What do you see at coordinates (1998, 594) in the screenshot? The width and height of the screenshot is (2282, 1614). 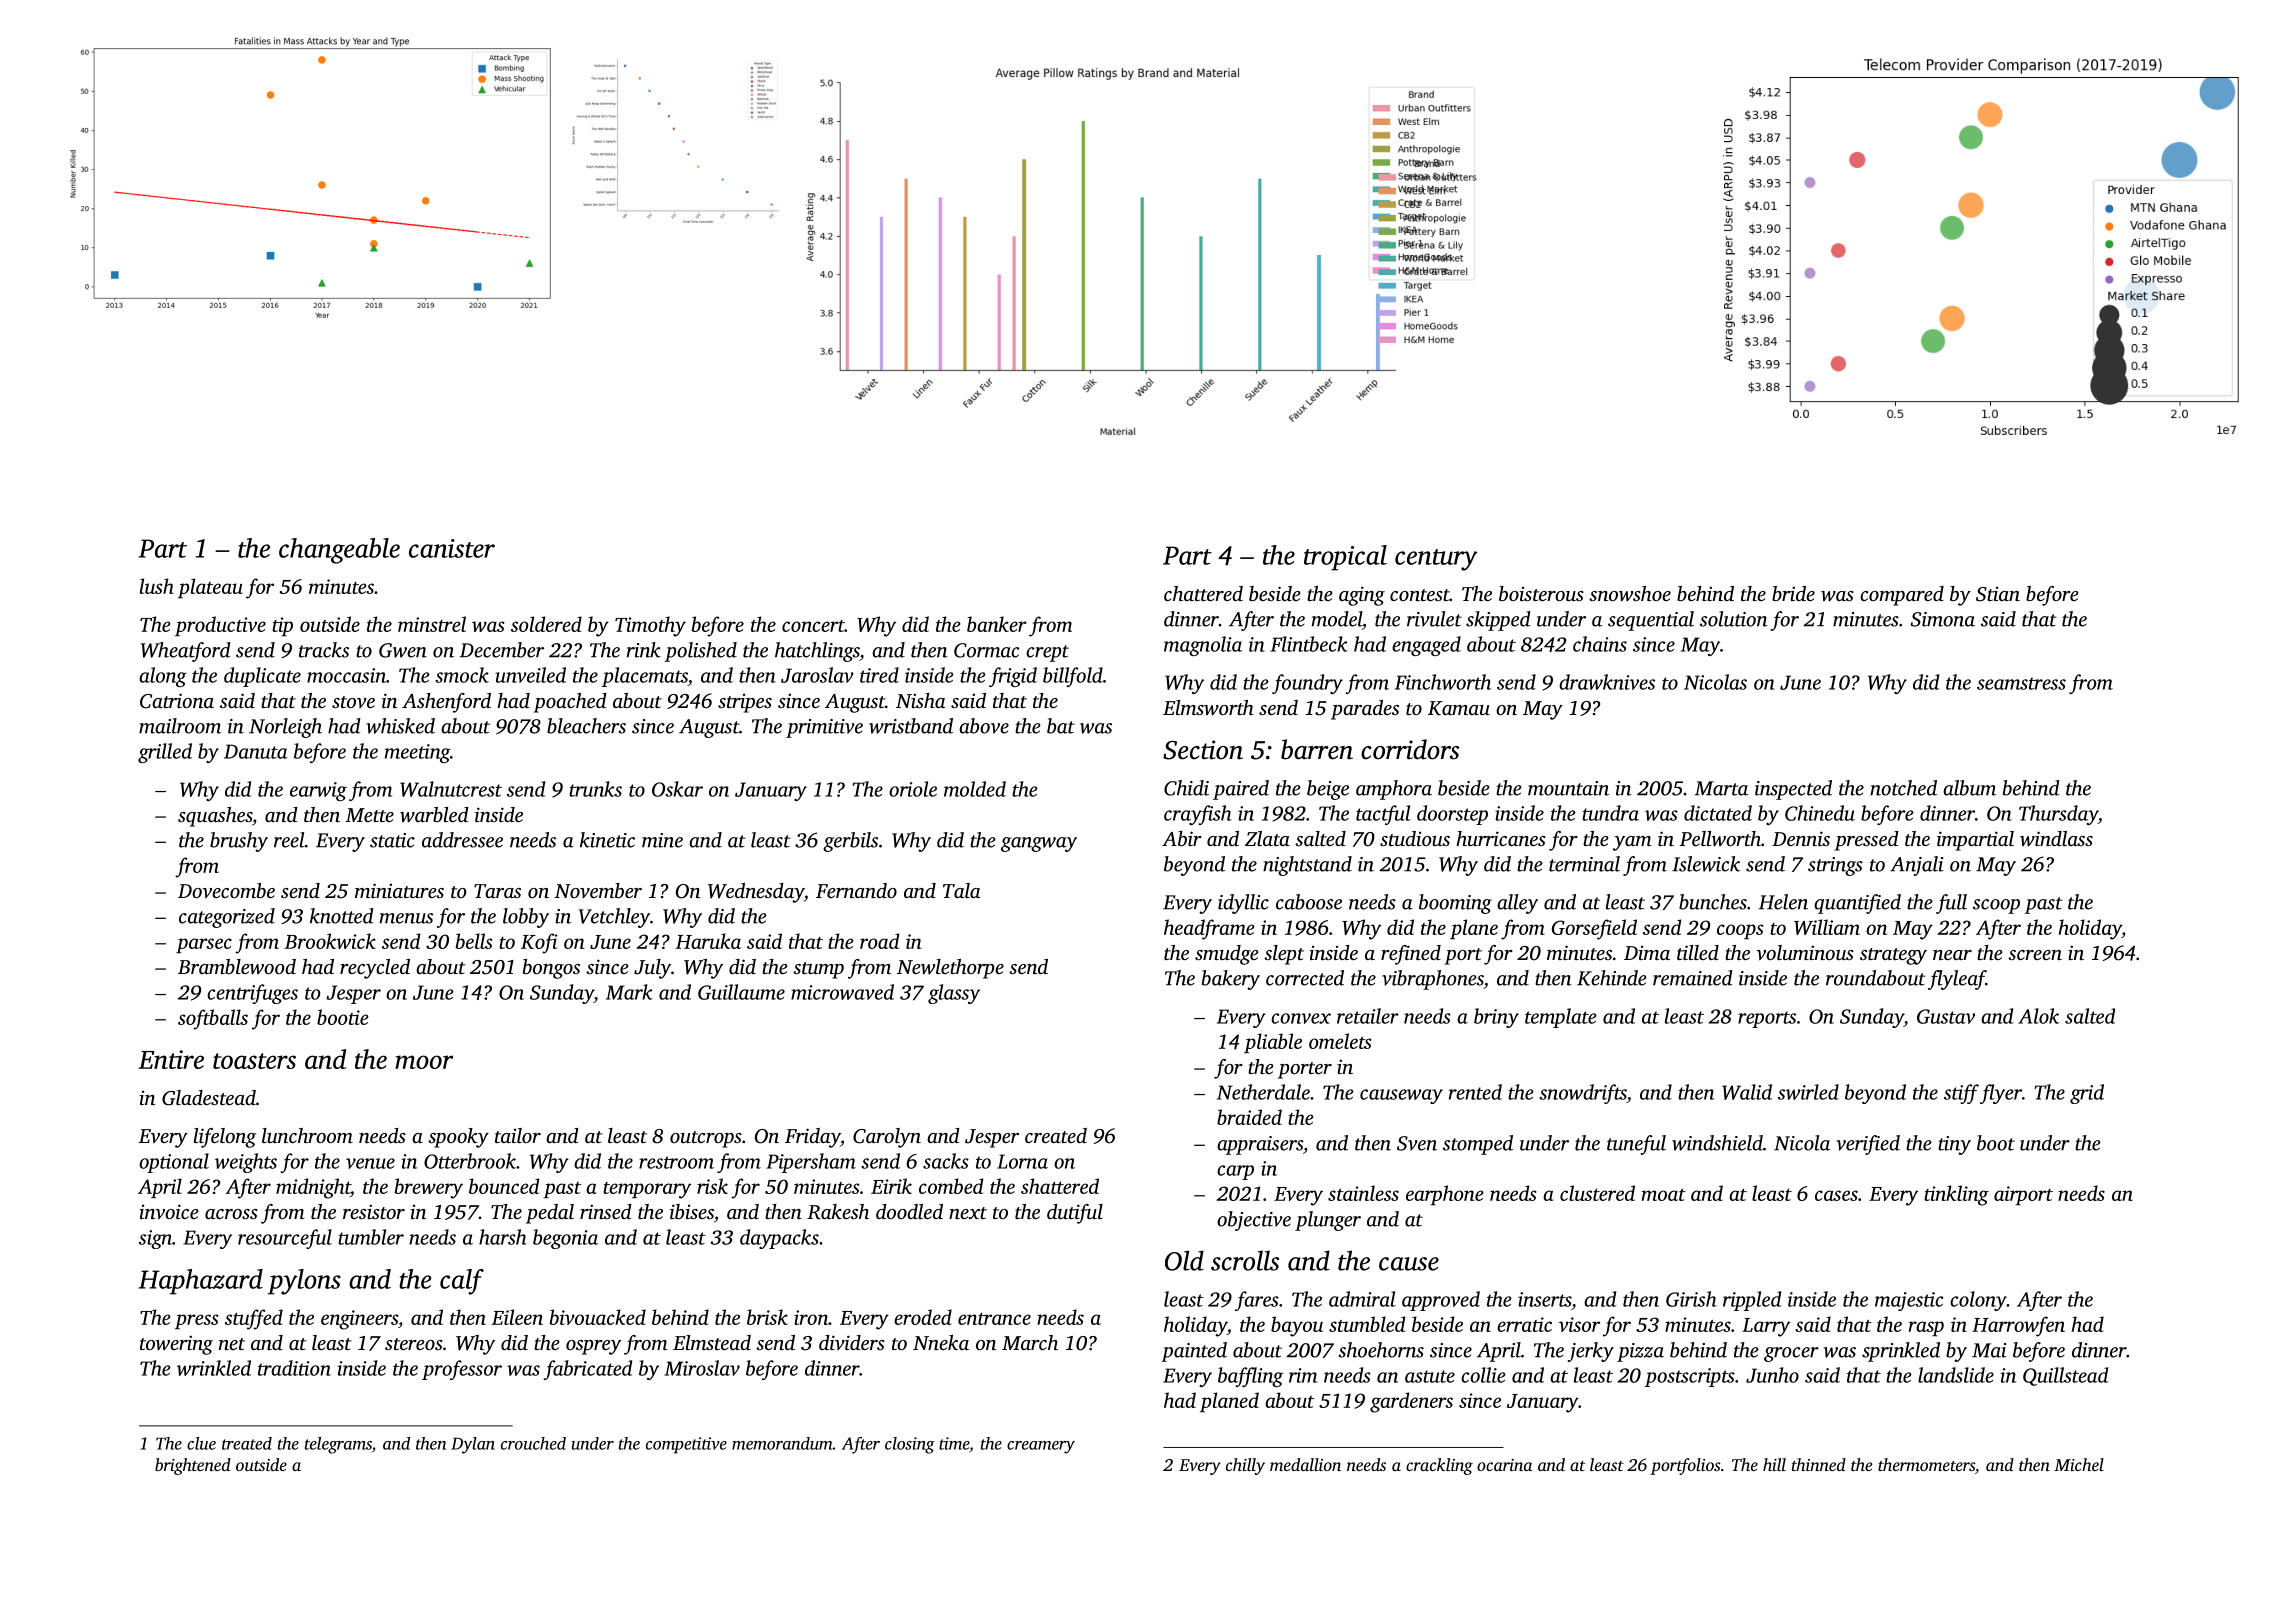 I see `Stian` at bounding box center [1998, 594].
